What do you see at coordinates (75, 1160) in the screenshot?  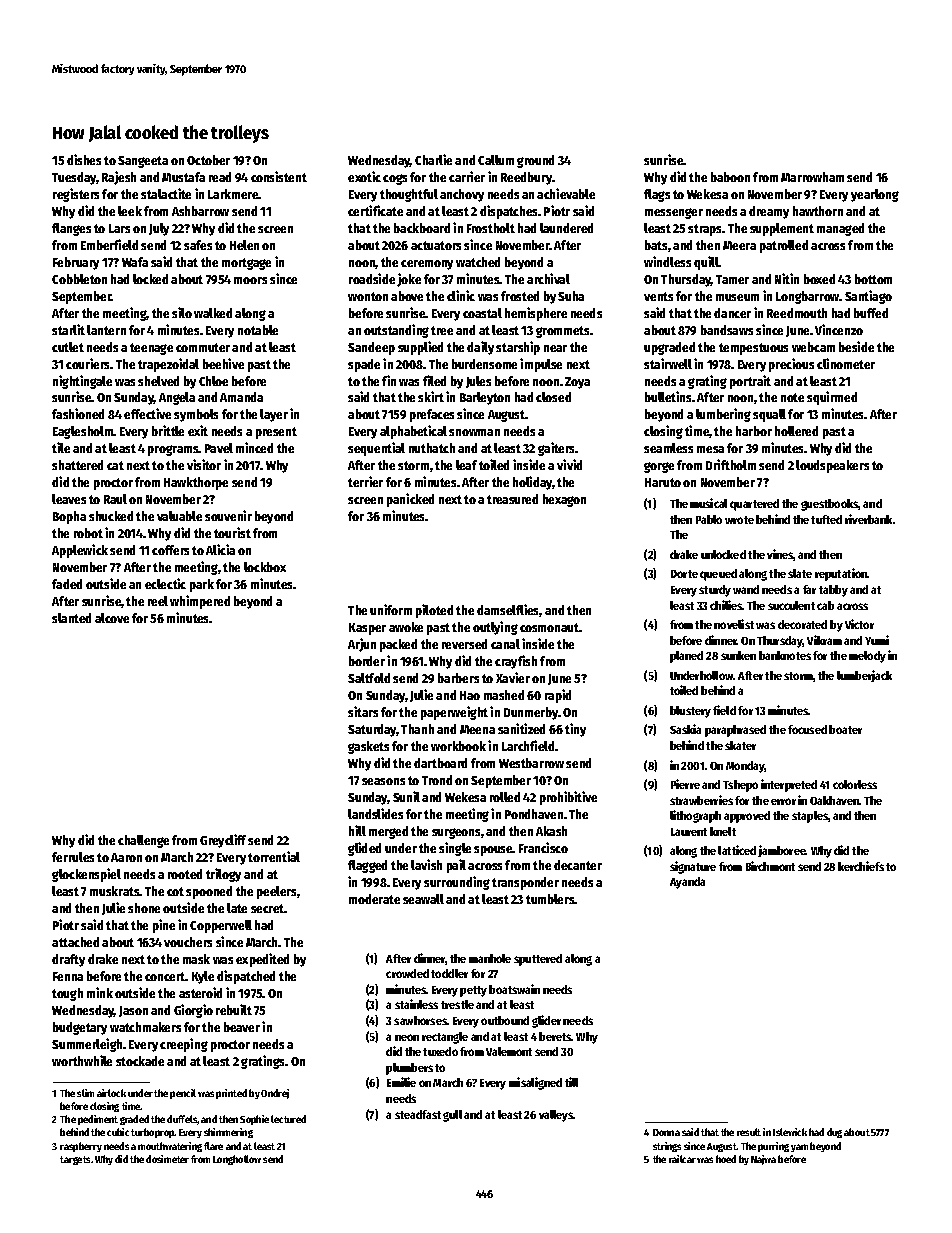 I see `targets` at bounding box center [75, 1160].
